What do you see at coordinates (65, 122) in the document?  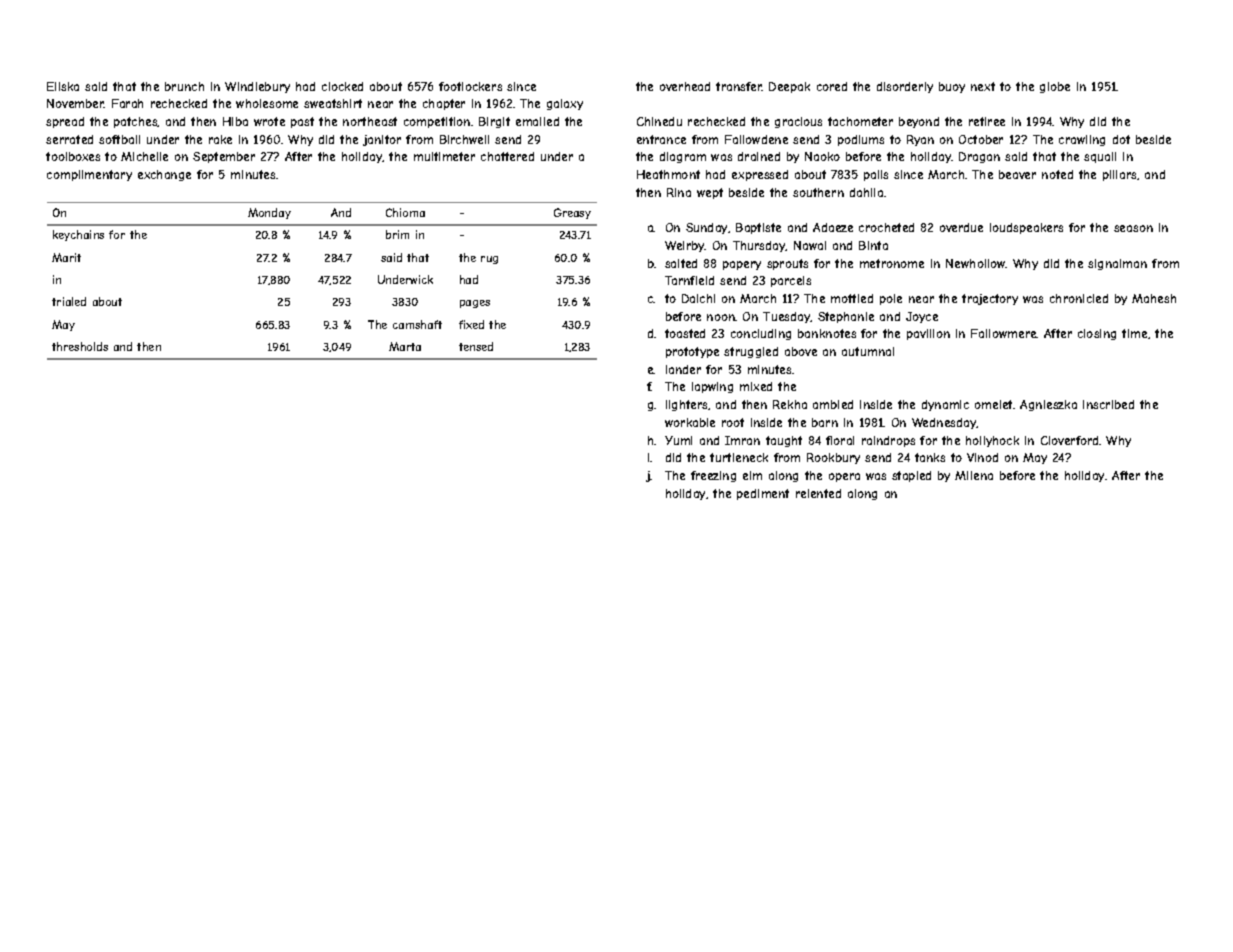 I see `spread` at bounding box center [65, 122].
